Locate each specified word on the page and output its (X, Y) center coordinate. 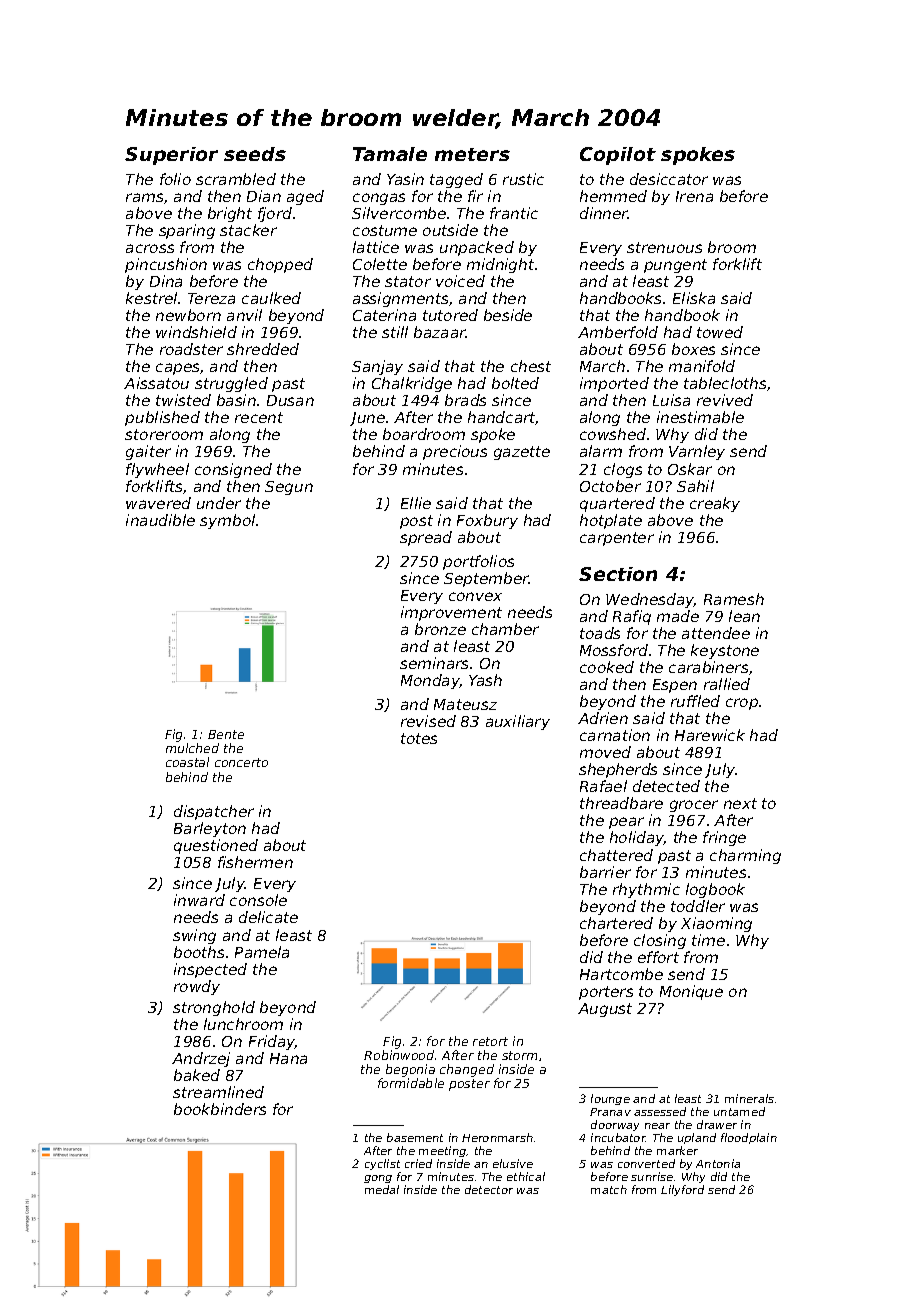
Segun (289, 488)
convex (475, 596)
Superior (171, 156)
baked (197, 1075)
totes (419, 738)
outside (450, 230)
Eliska (694, 298)
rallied (727, 684)
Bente (226, 734)
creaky (715, 504)
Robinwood (399, 1055)
